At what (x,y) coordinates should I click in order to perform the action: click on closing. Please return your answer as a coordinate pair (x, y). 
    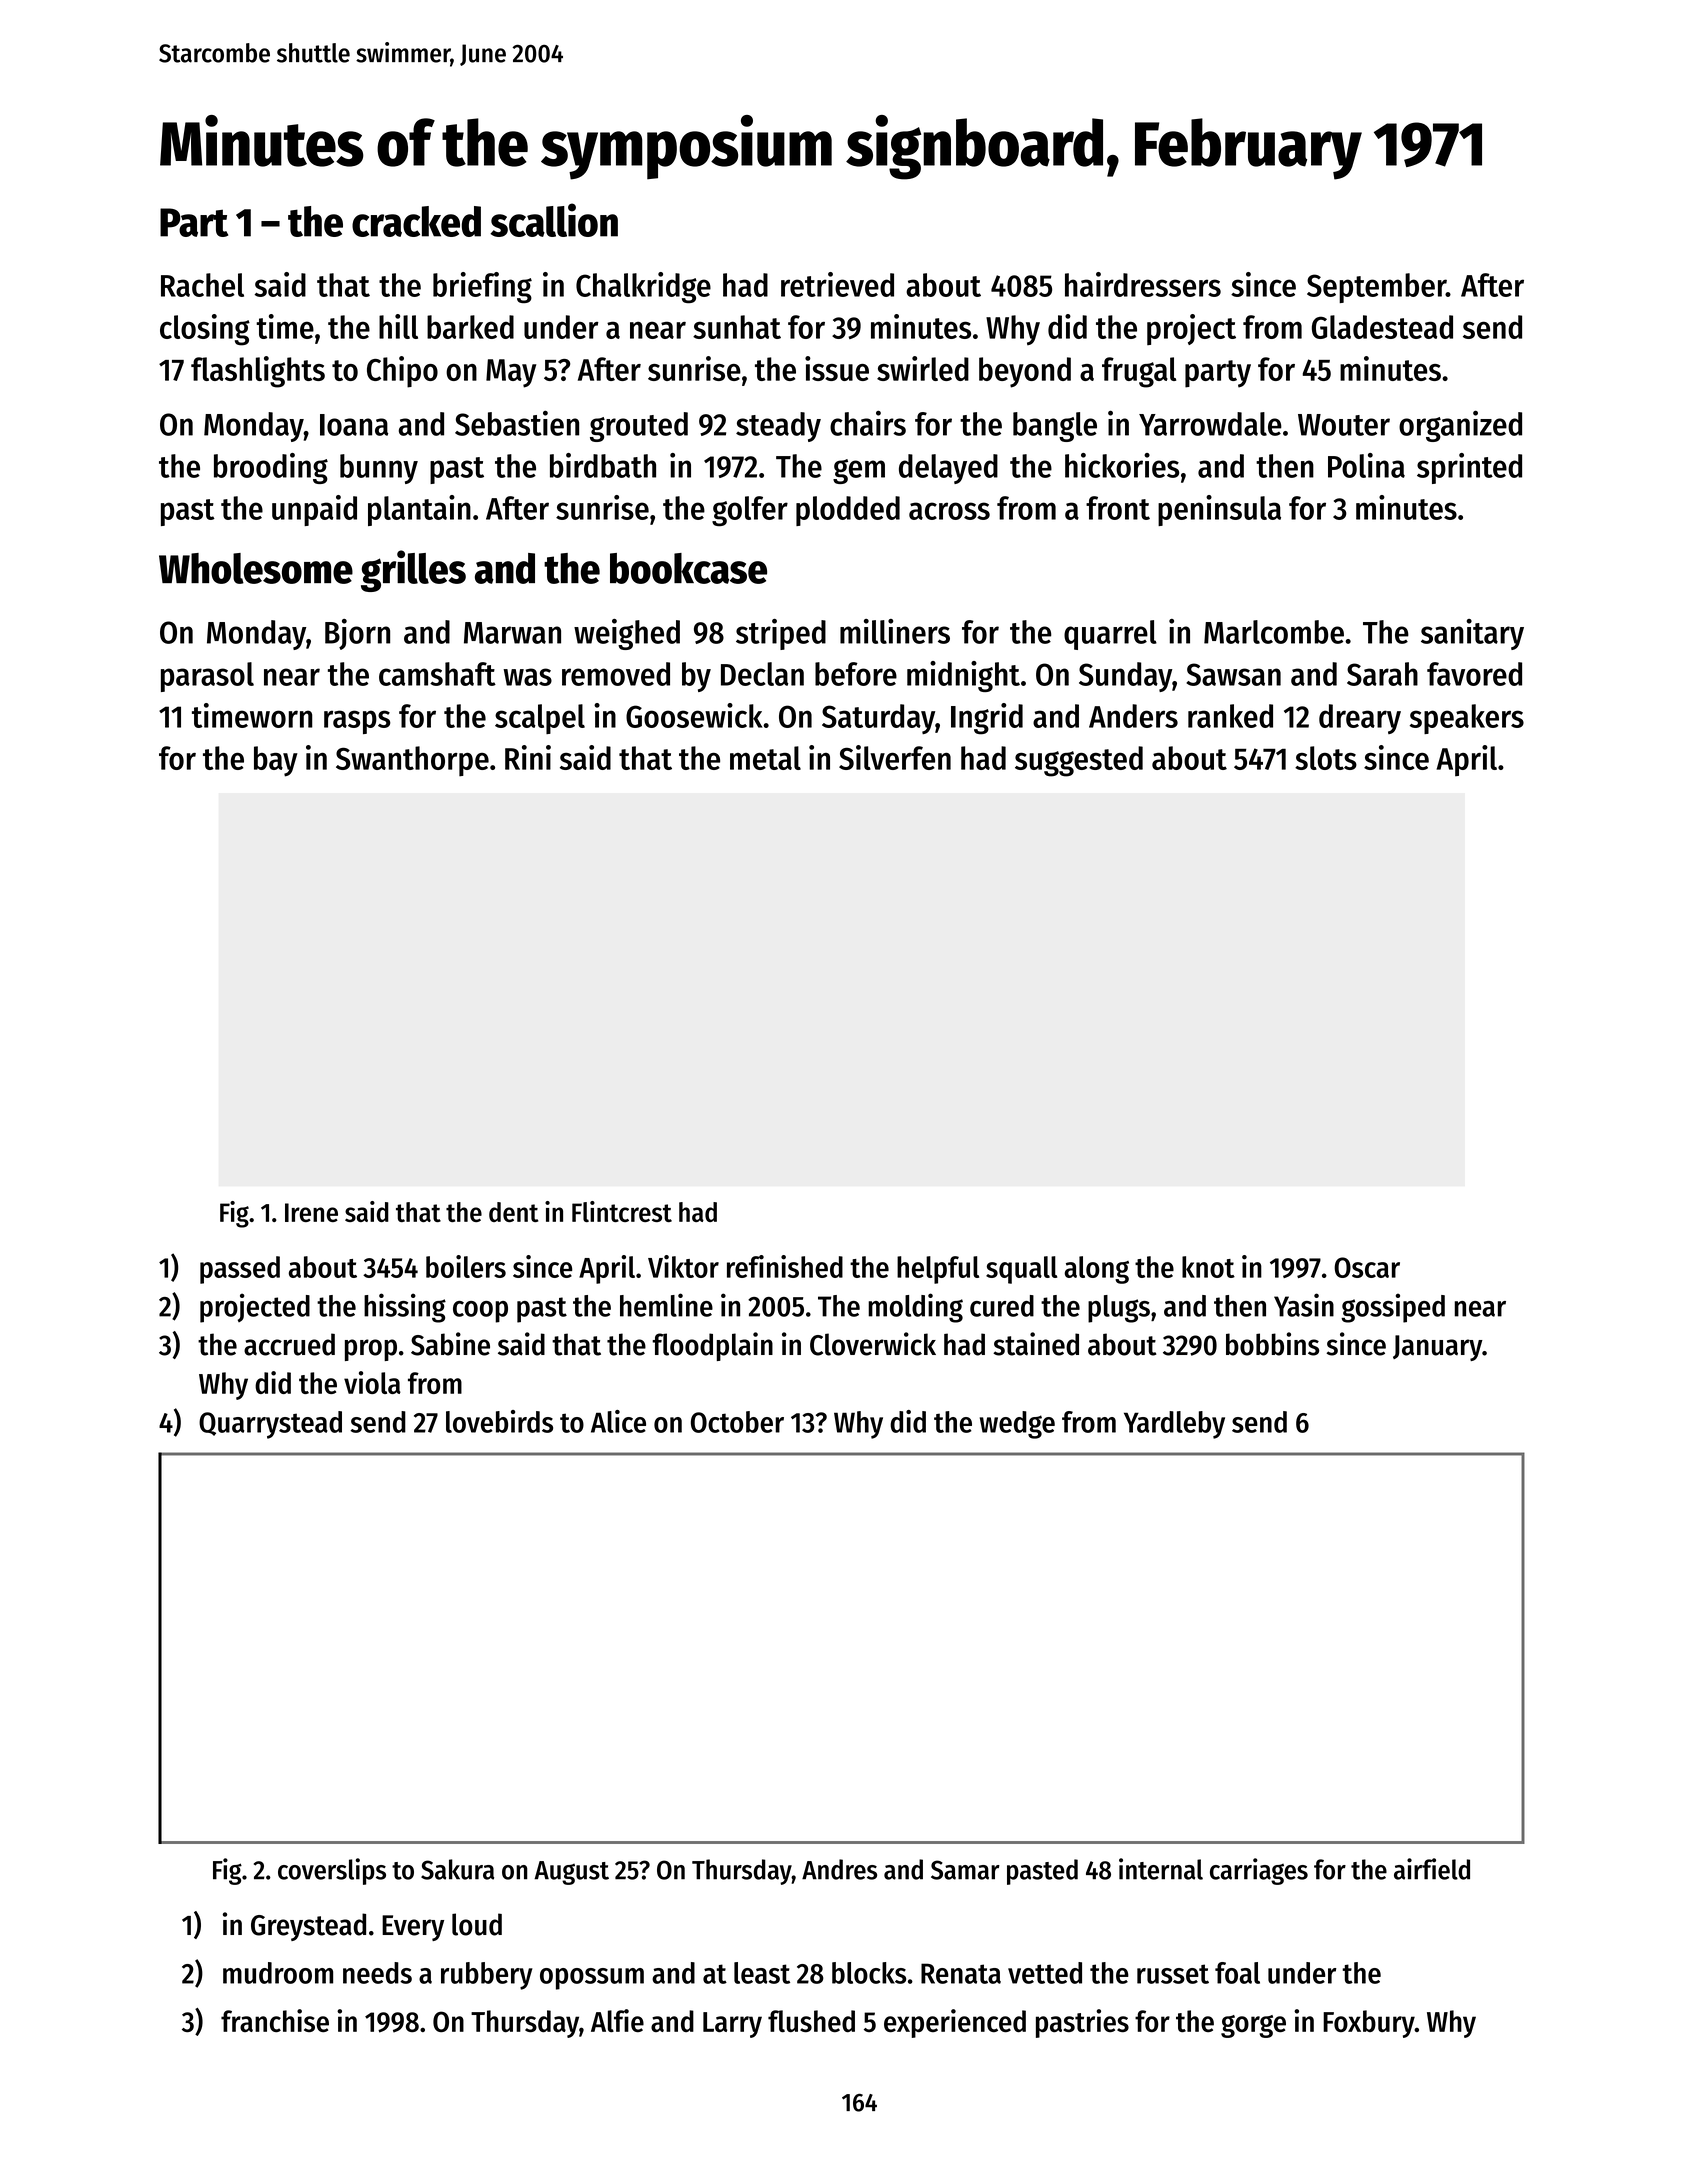
    Looking at the image, I should click on (205, 330).
